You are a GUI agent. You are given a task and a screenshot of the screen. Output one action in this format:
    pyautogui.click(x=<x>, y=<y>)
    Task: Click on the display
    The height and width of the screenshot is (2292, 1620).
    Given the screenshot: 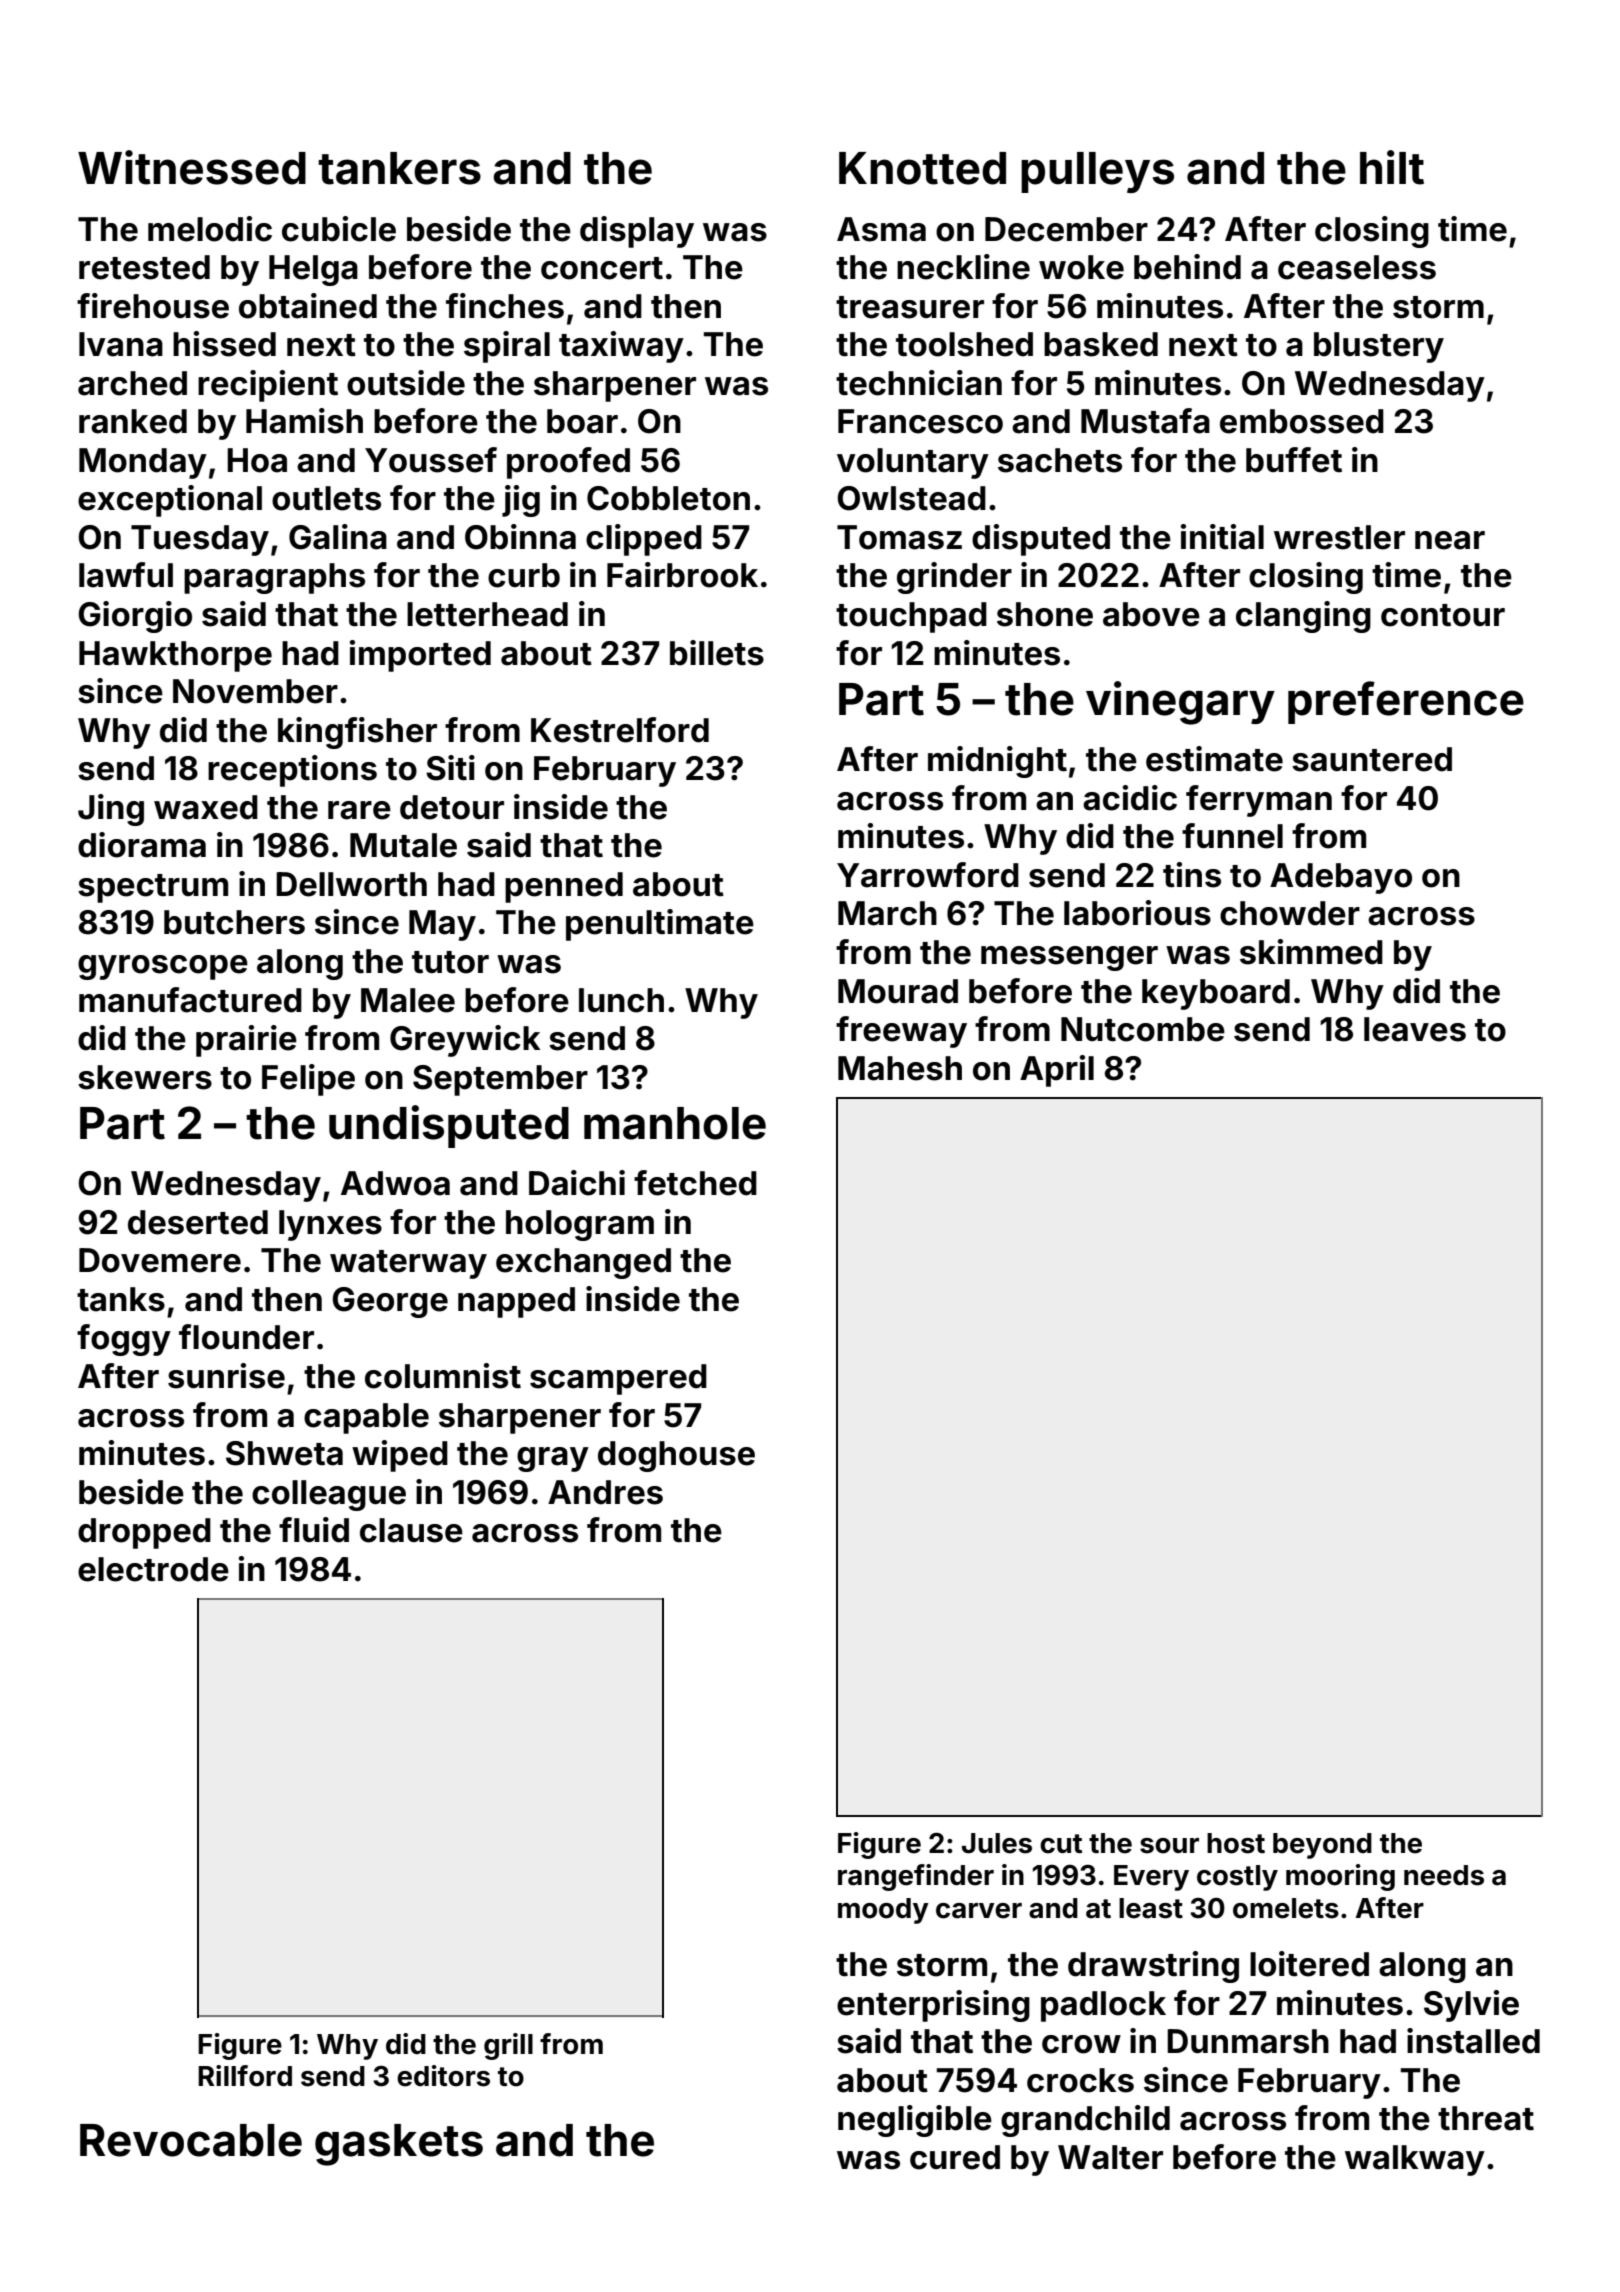 What is the action you would take?
    pyautogui.click(x=637, y=232)
